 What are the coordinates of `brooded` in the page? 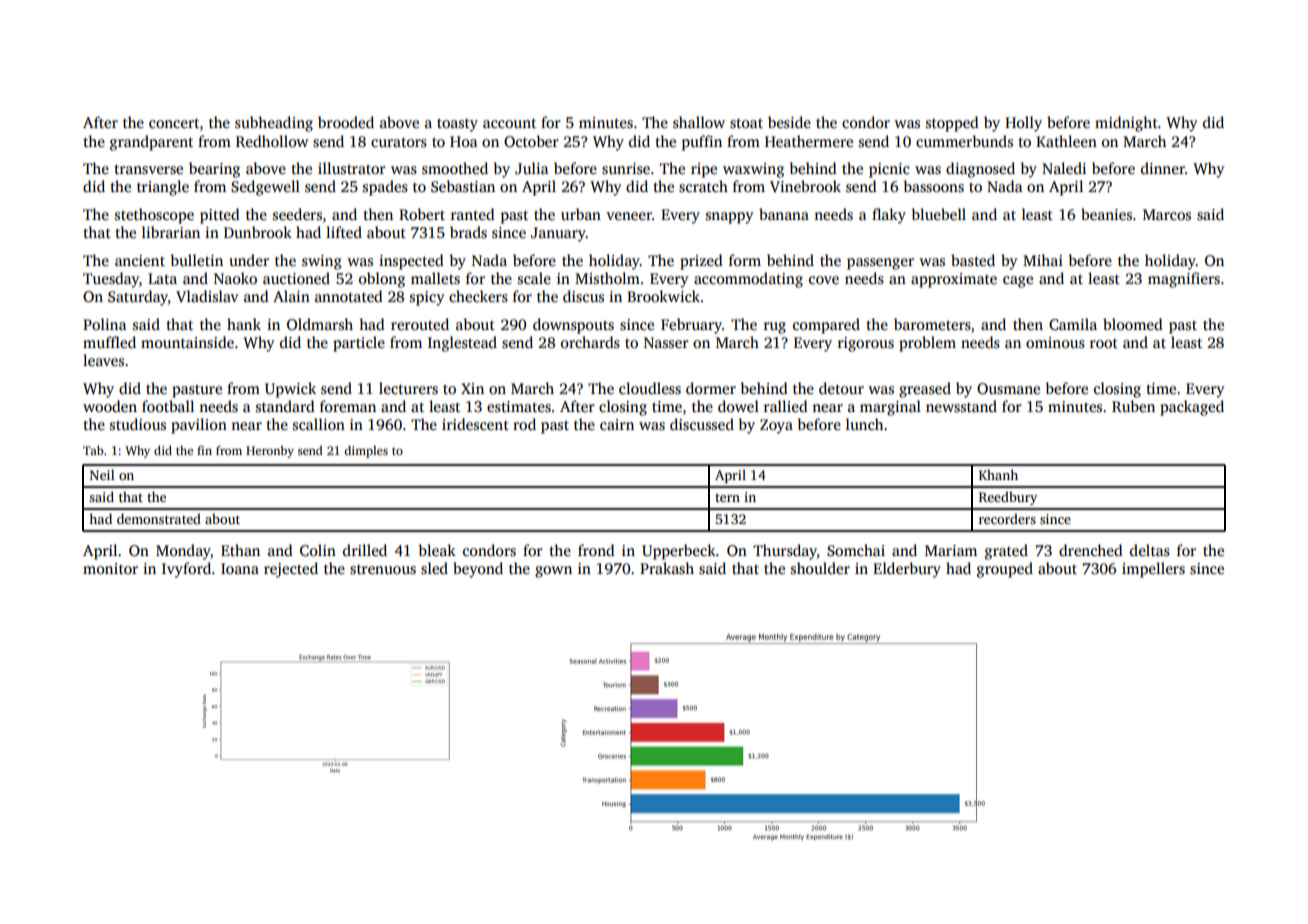 It's located at (346, 122).
